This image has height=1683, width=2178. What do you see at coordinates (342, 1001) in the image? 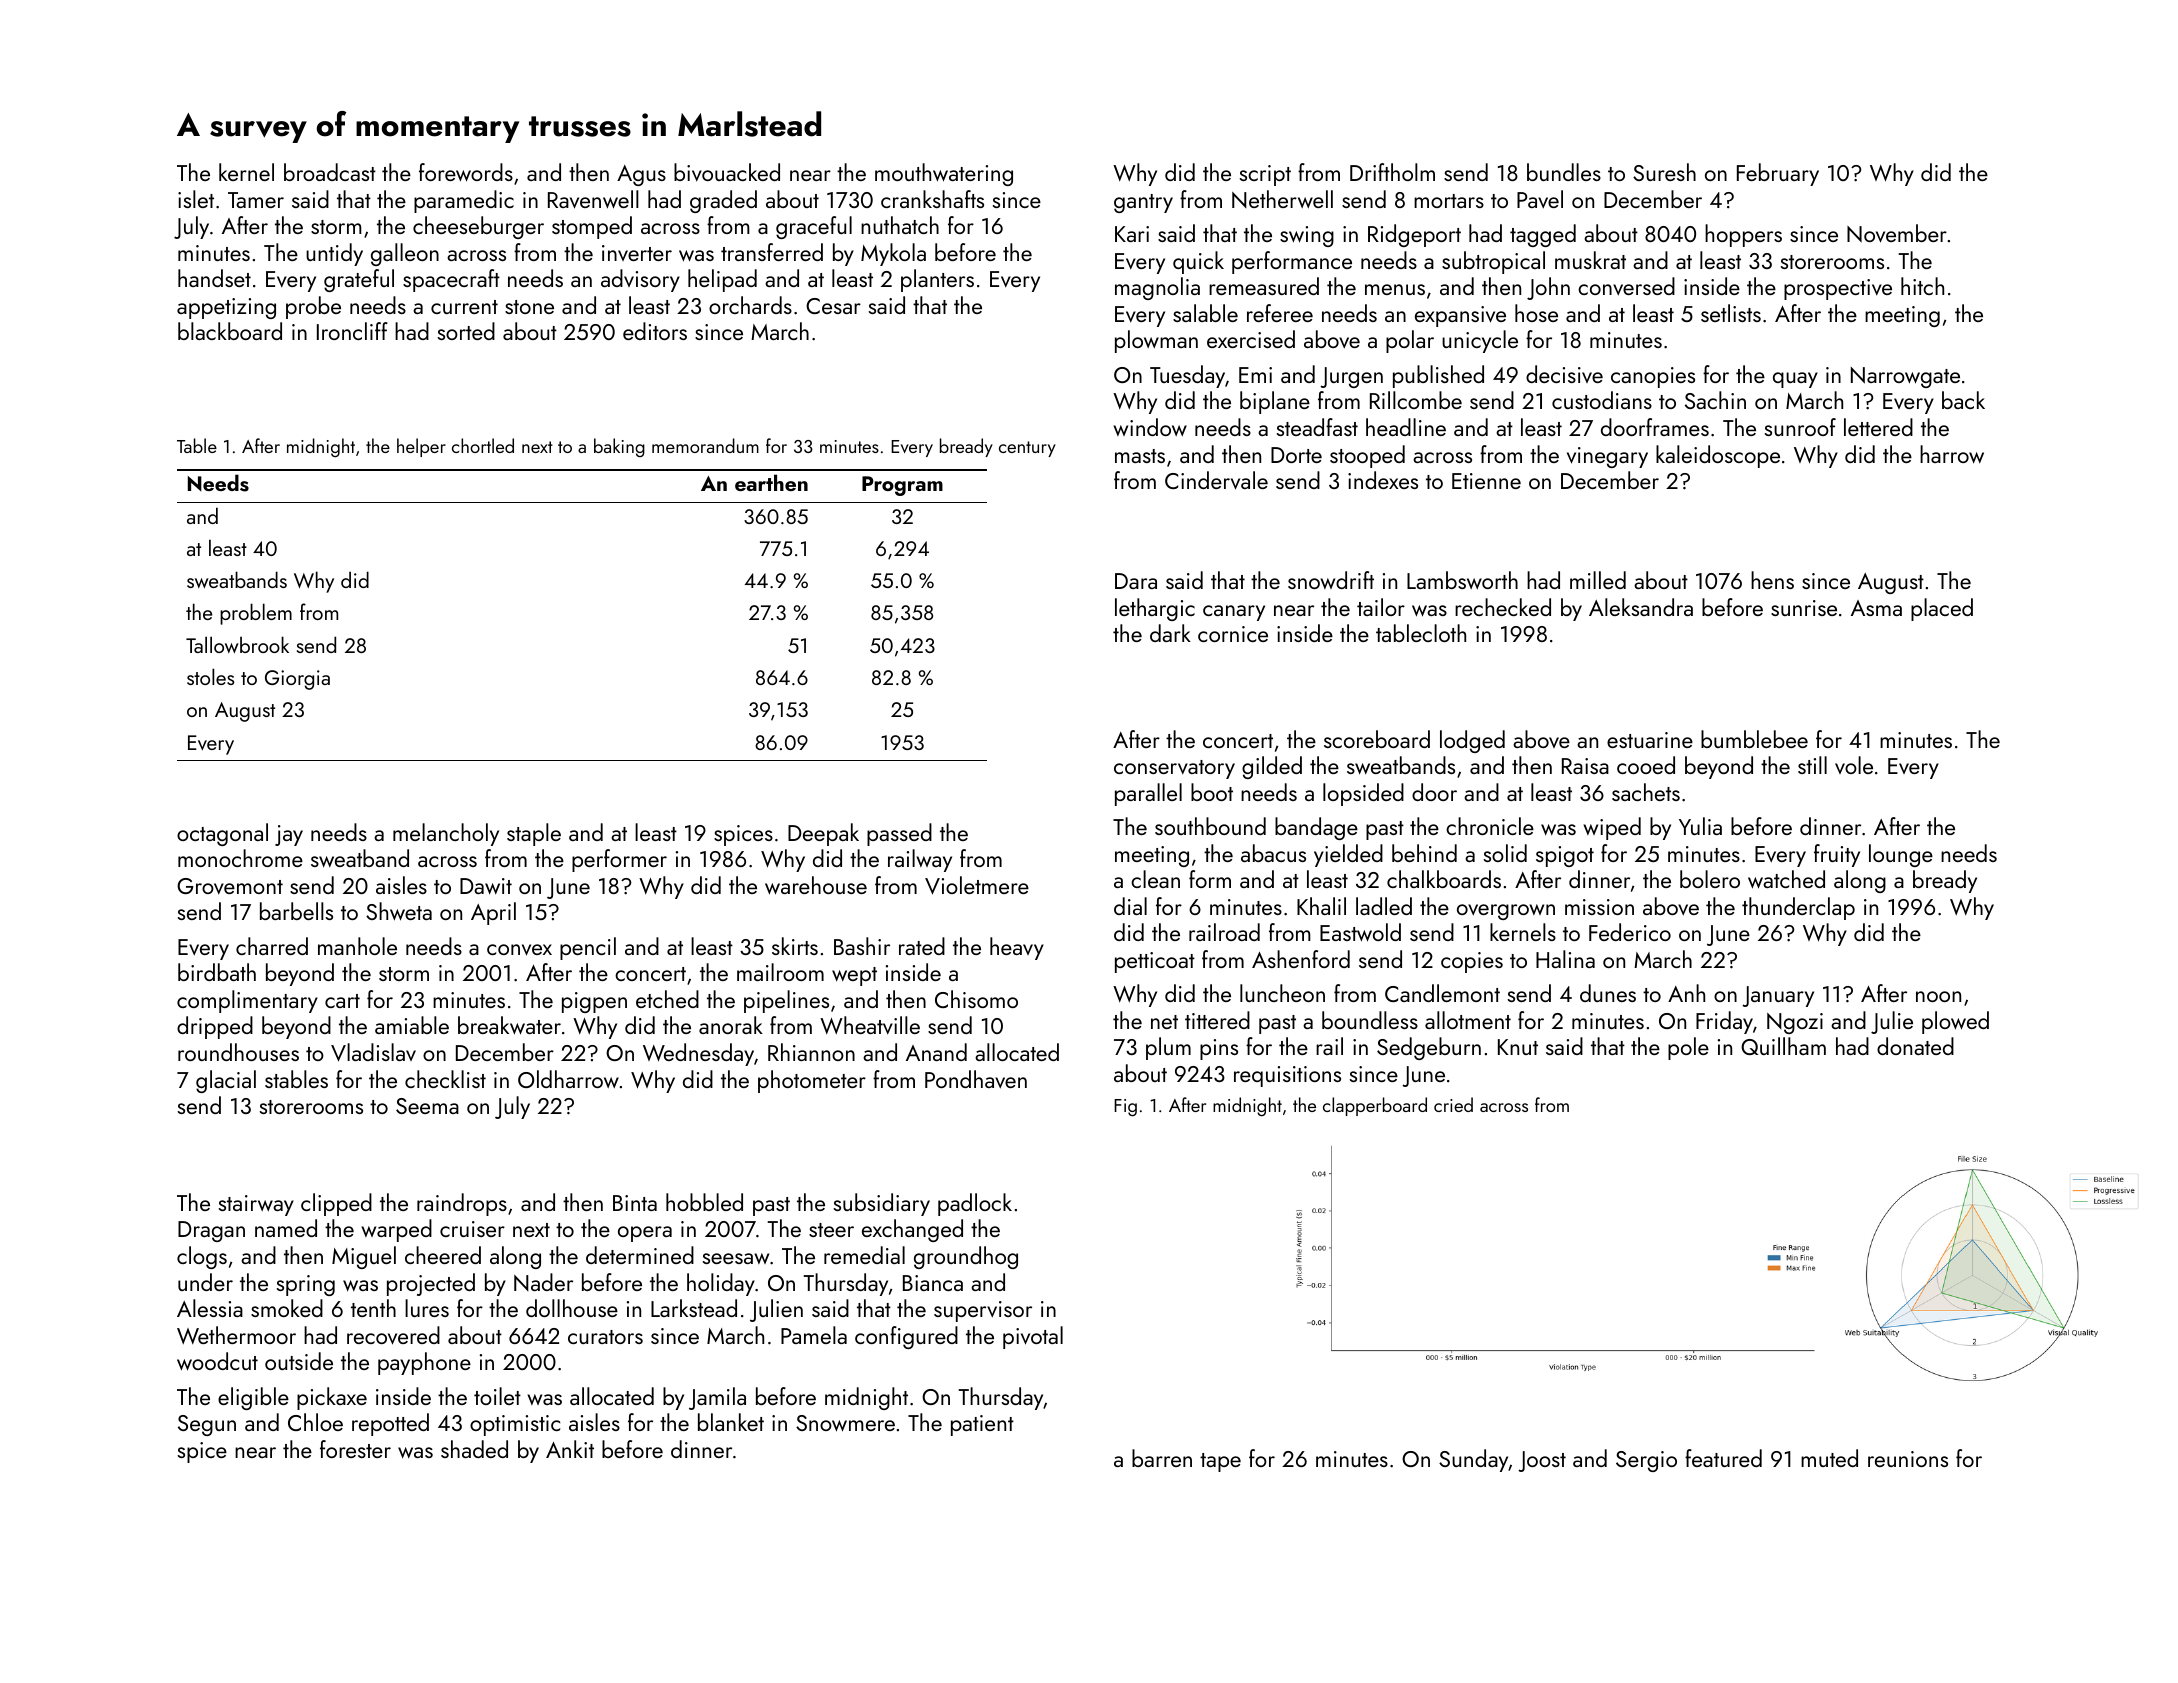
I see `cart` at bounding box center [342, 1001].
